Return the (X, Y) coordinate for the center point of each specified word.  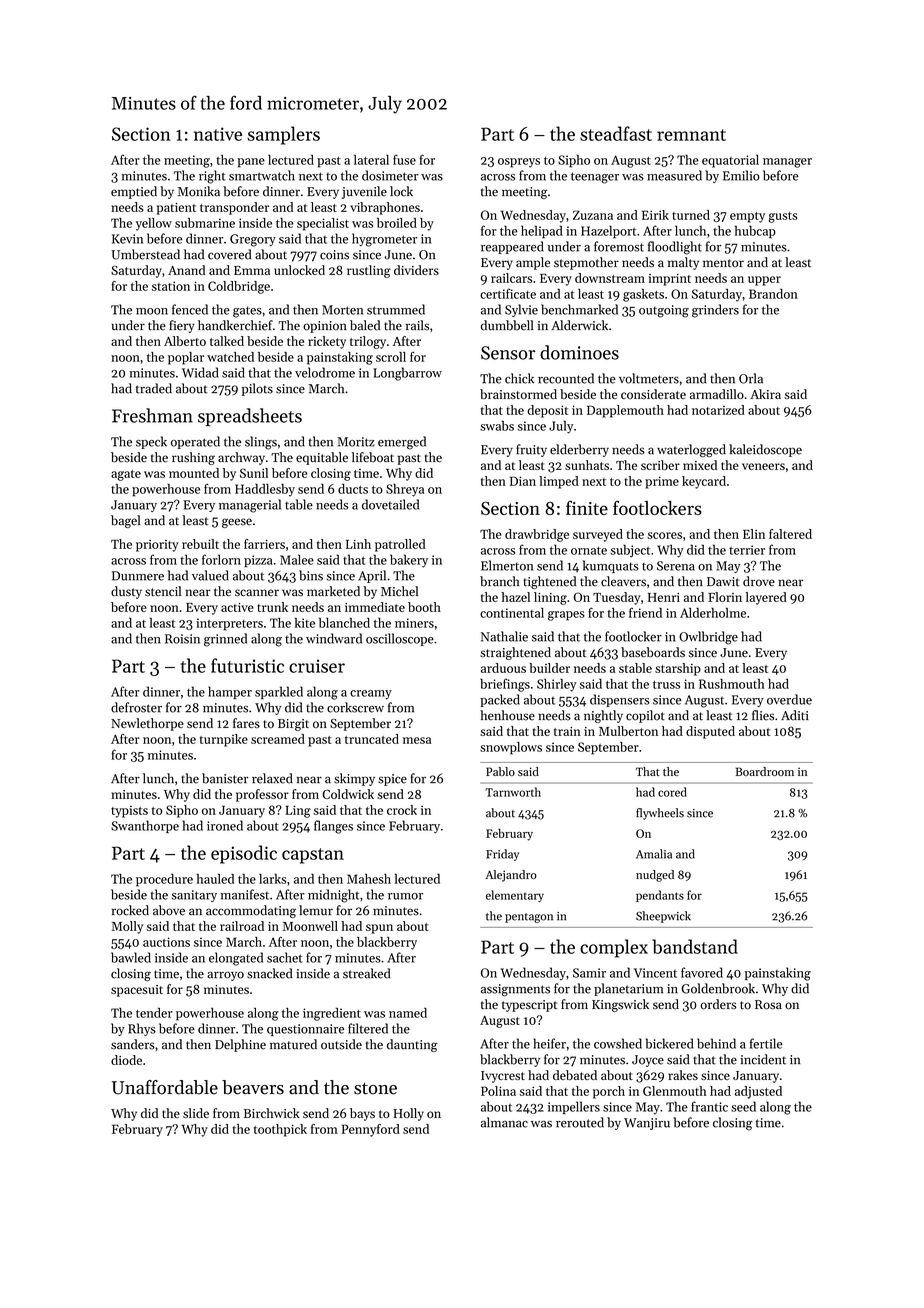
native (218, 134)
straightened (515, 653)
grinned (225, 640)
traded (154, 388)
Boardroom (765, 771)
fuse (404, 159)
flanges (333, 827)
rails (417, 325)
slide (196, 1113)
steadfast (616, 133)
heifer (549, 1043)
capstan (313, 856)
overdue (789, 699)
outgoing (664, 311)
